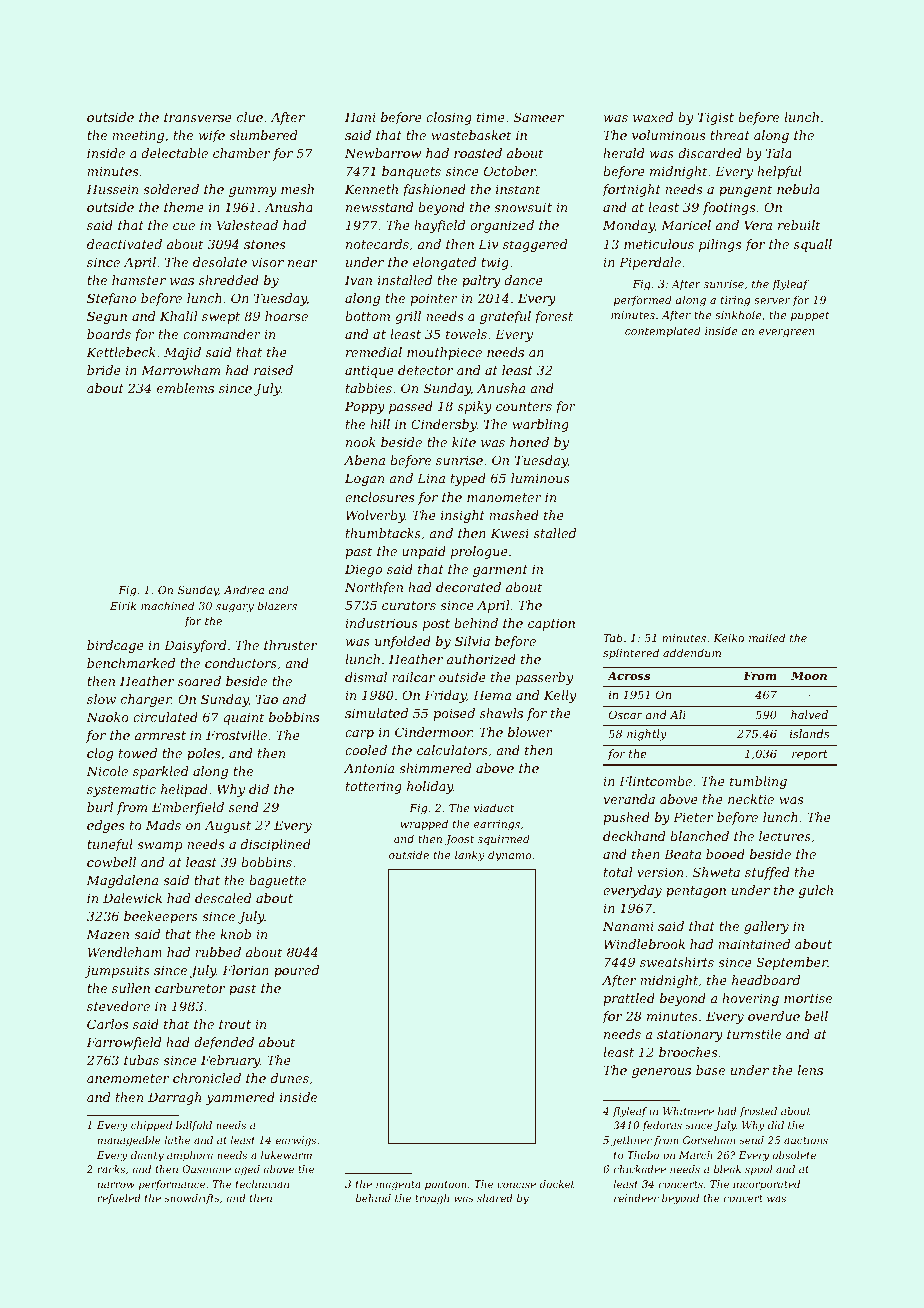 This page has height=1308, width=924. Describe the element at coordinates (787, 333) in the page. I see `evergreen` at that location.
